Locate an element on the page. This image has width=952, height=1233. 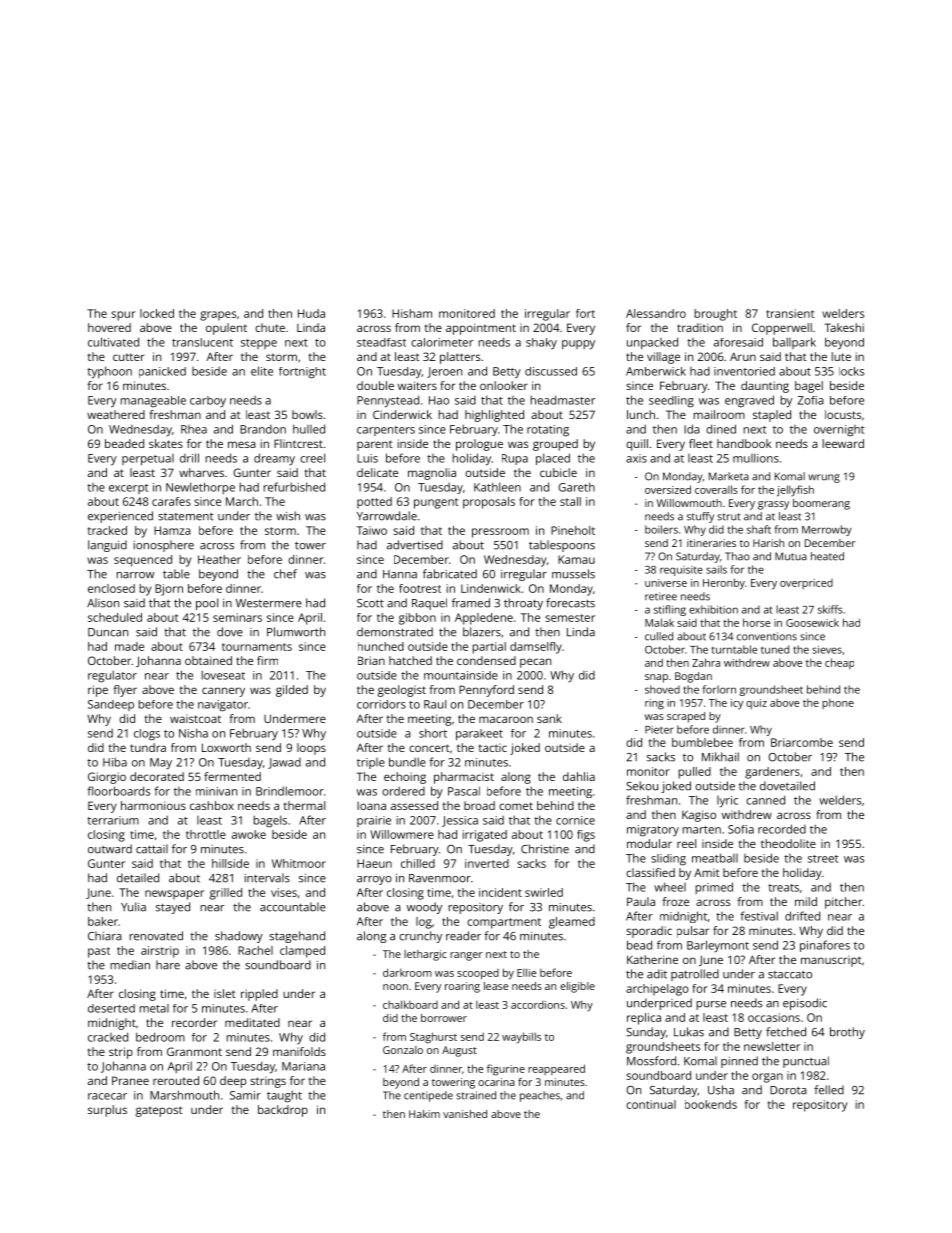
locked is located at coordinates (157, 313).
